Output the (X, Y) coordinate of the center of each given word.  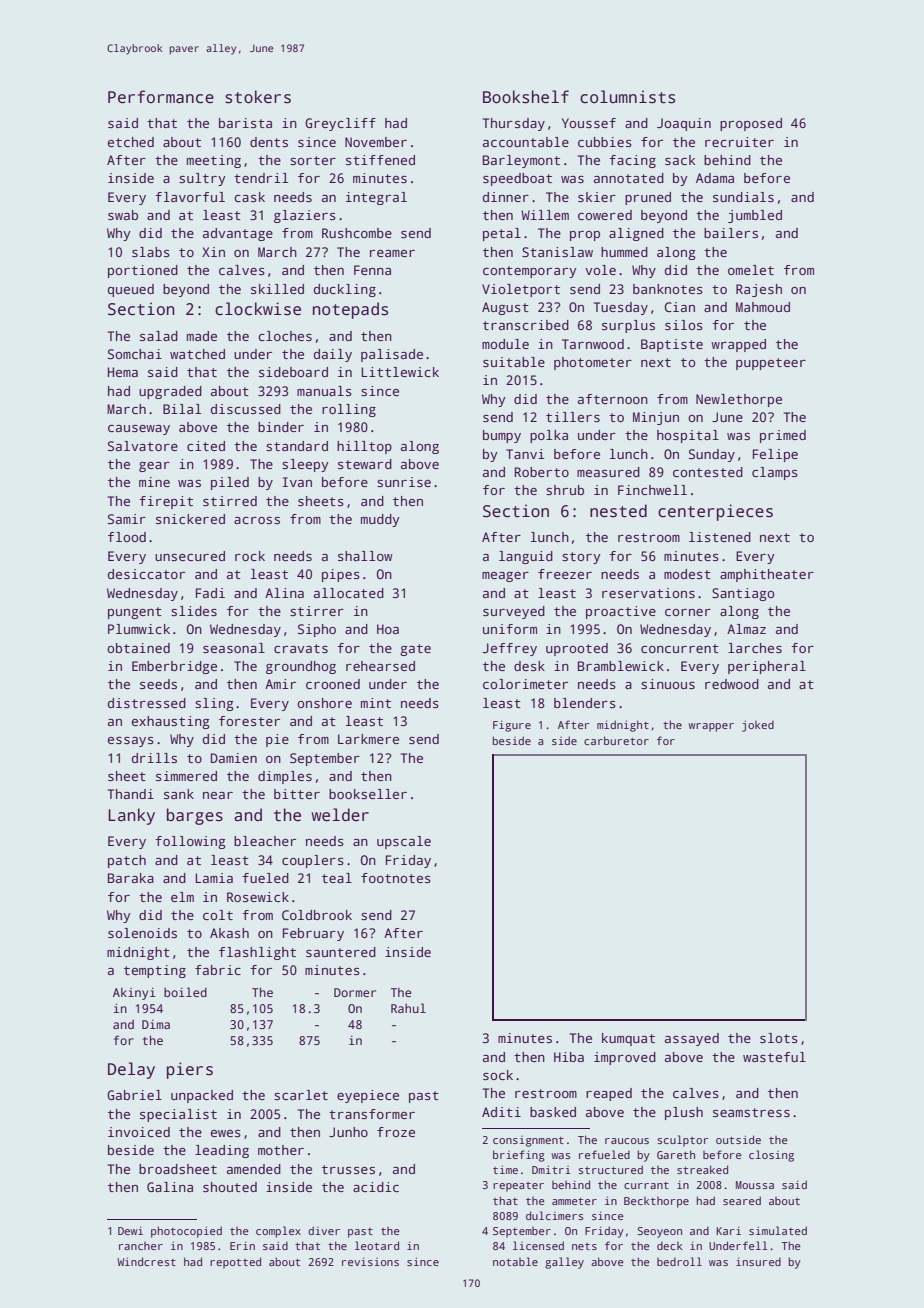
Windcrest (146, 1261)
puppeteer (771, 364)
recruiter (739, 142)
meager (505, 577)
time (505, 1169)
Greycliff (340, 124)
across (257, 520)
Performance (161, 97)
